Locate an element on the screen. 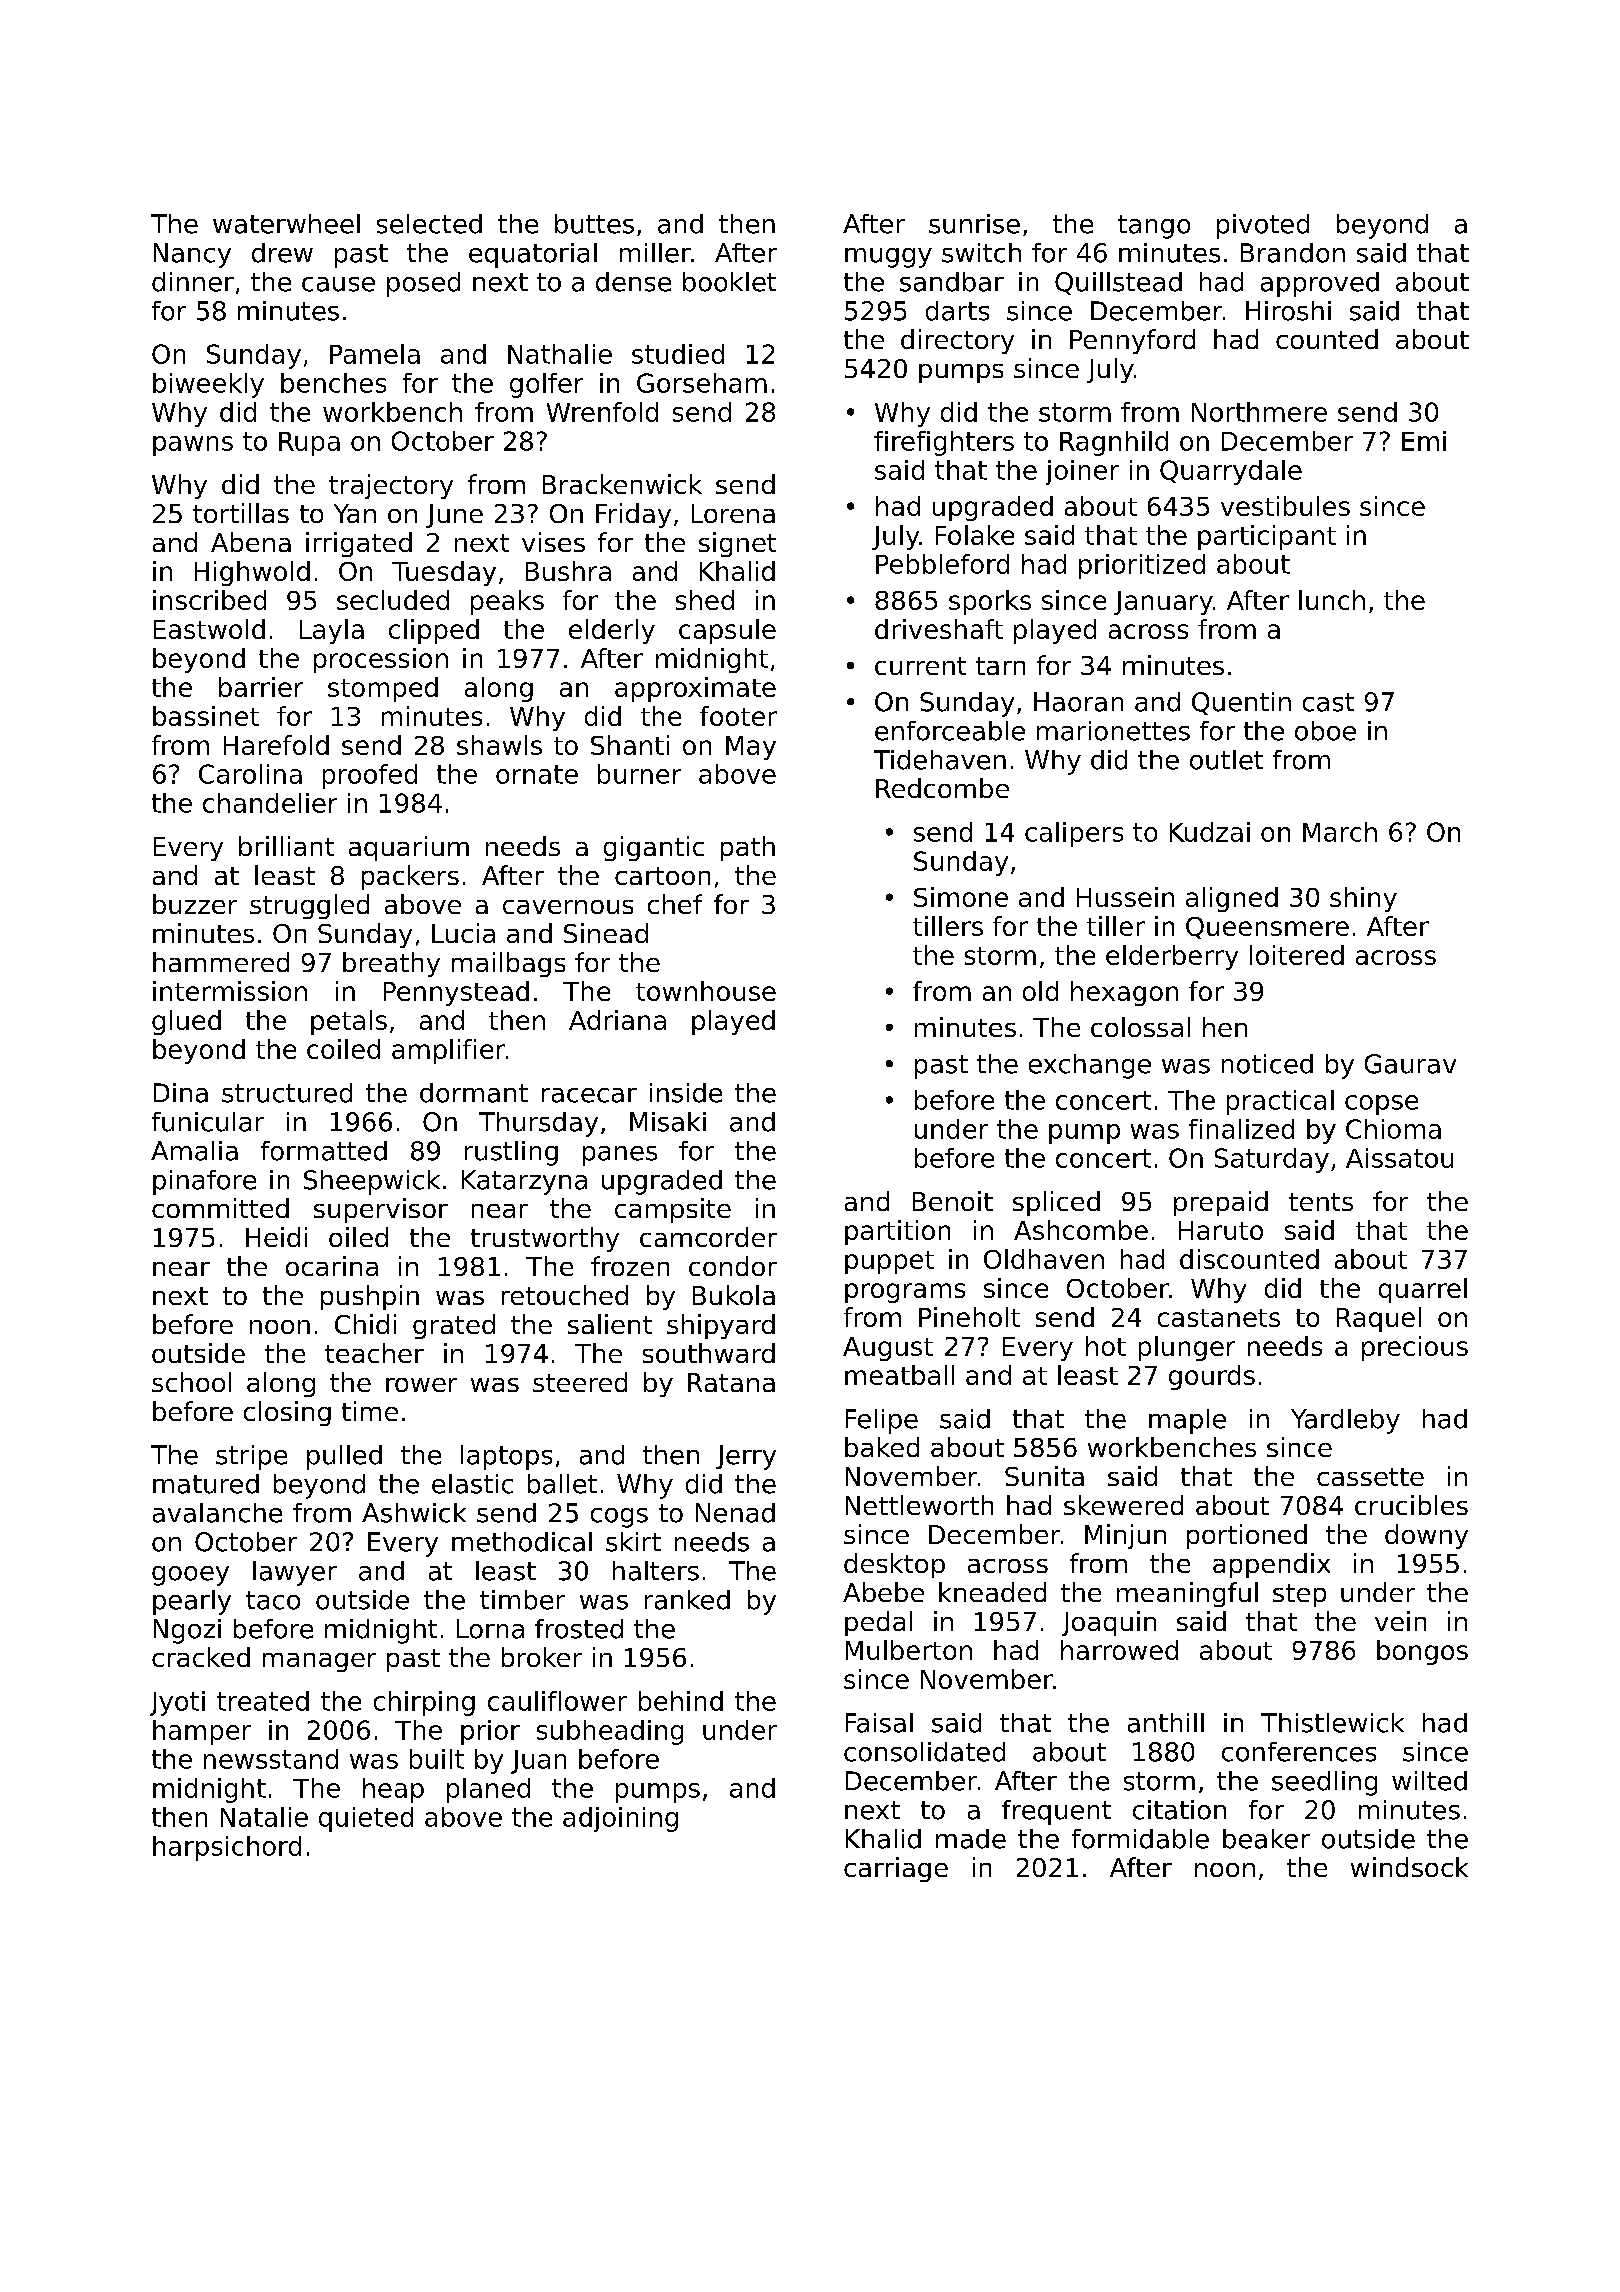  trajectory is located at coordinates (391, 486).
